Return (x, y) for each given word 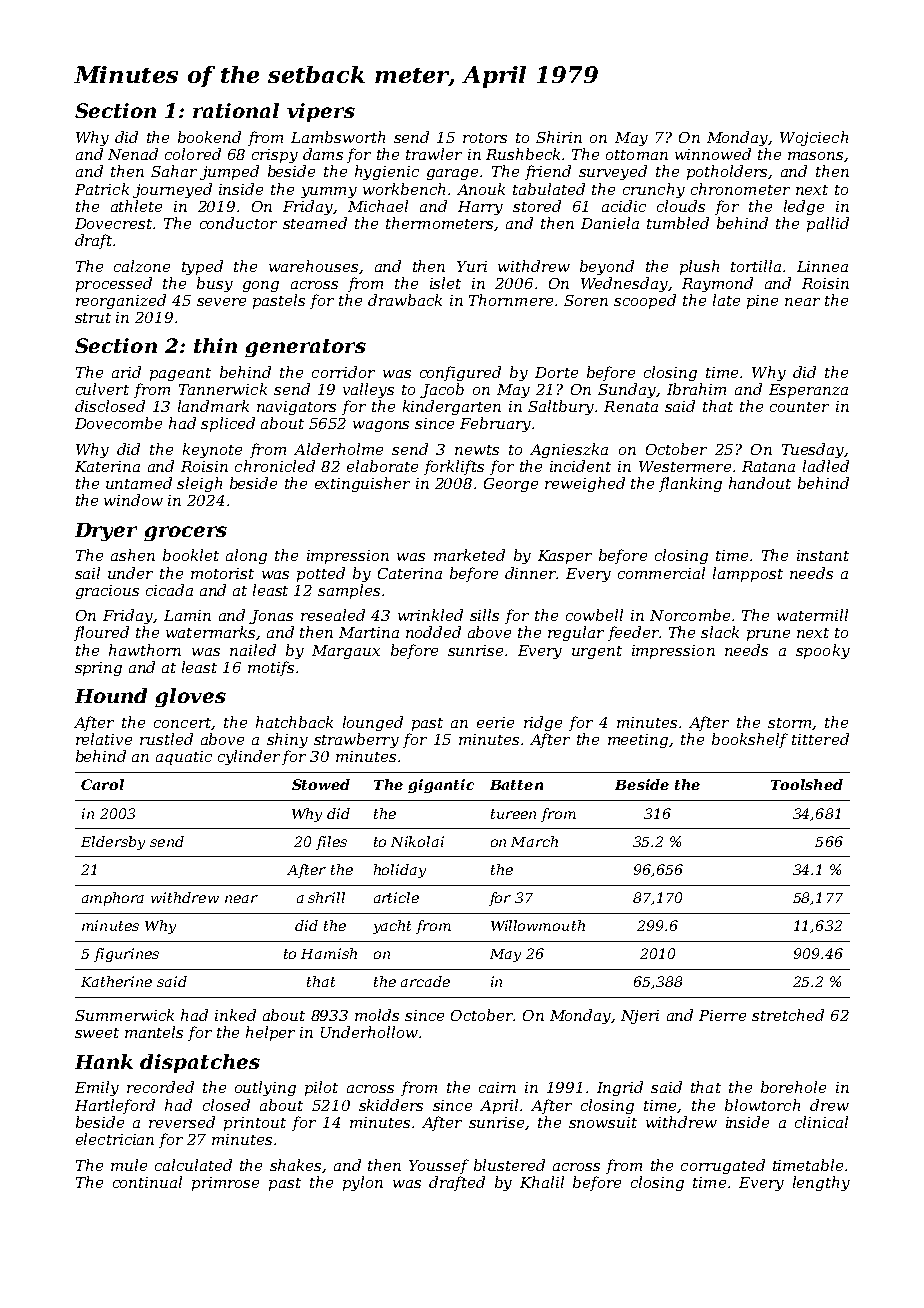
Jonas (271, 617)
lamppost (748, 574)
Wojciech (814, 138)
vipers (321, 112)
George (511, 485)
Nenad (133, 154)
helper (270, 1033)
